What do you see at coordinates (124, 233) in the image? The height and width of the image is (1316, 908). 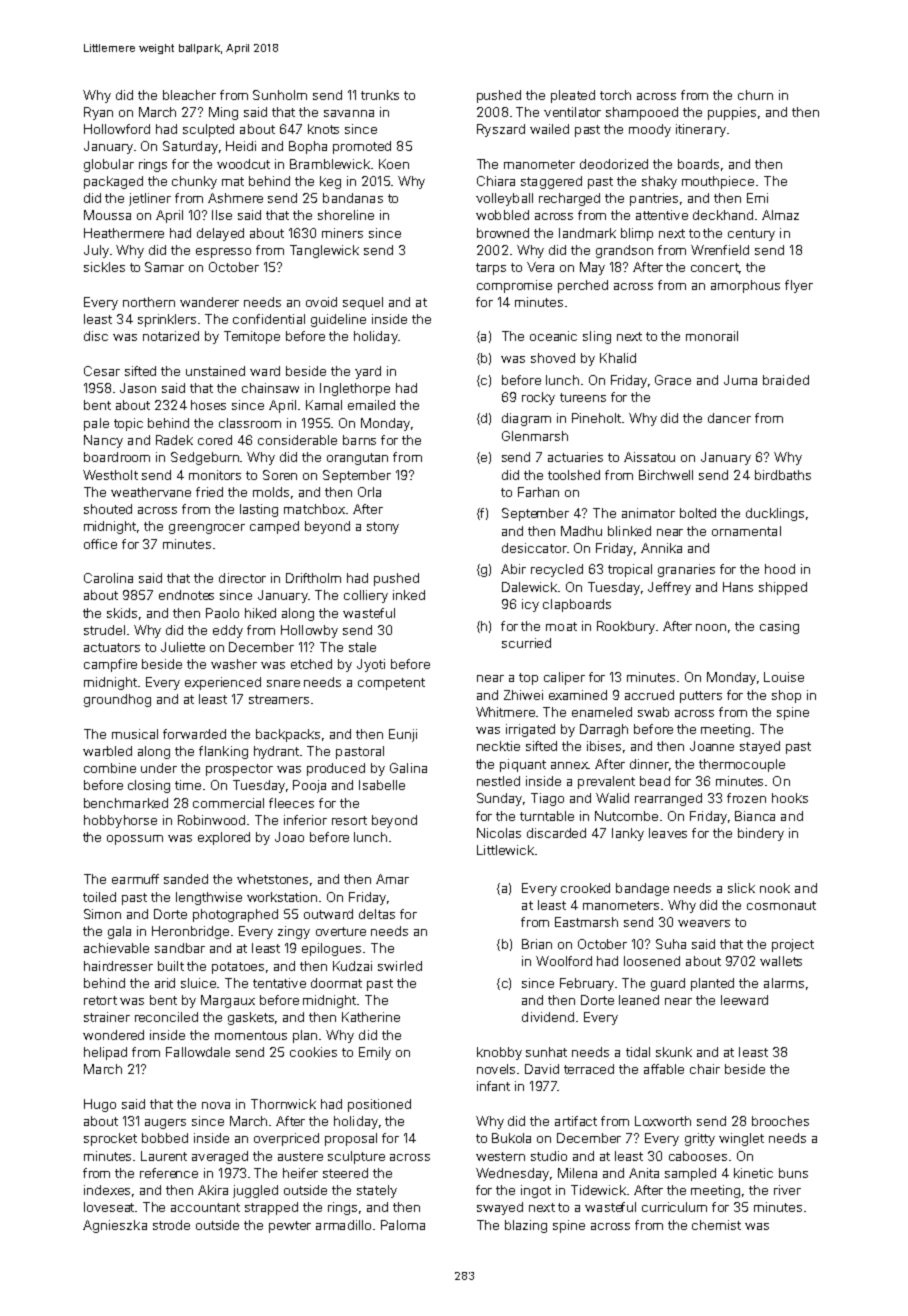 I see `Heathermere` at bounding box center [124, 233].
